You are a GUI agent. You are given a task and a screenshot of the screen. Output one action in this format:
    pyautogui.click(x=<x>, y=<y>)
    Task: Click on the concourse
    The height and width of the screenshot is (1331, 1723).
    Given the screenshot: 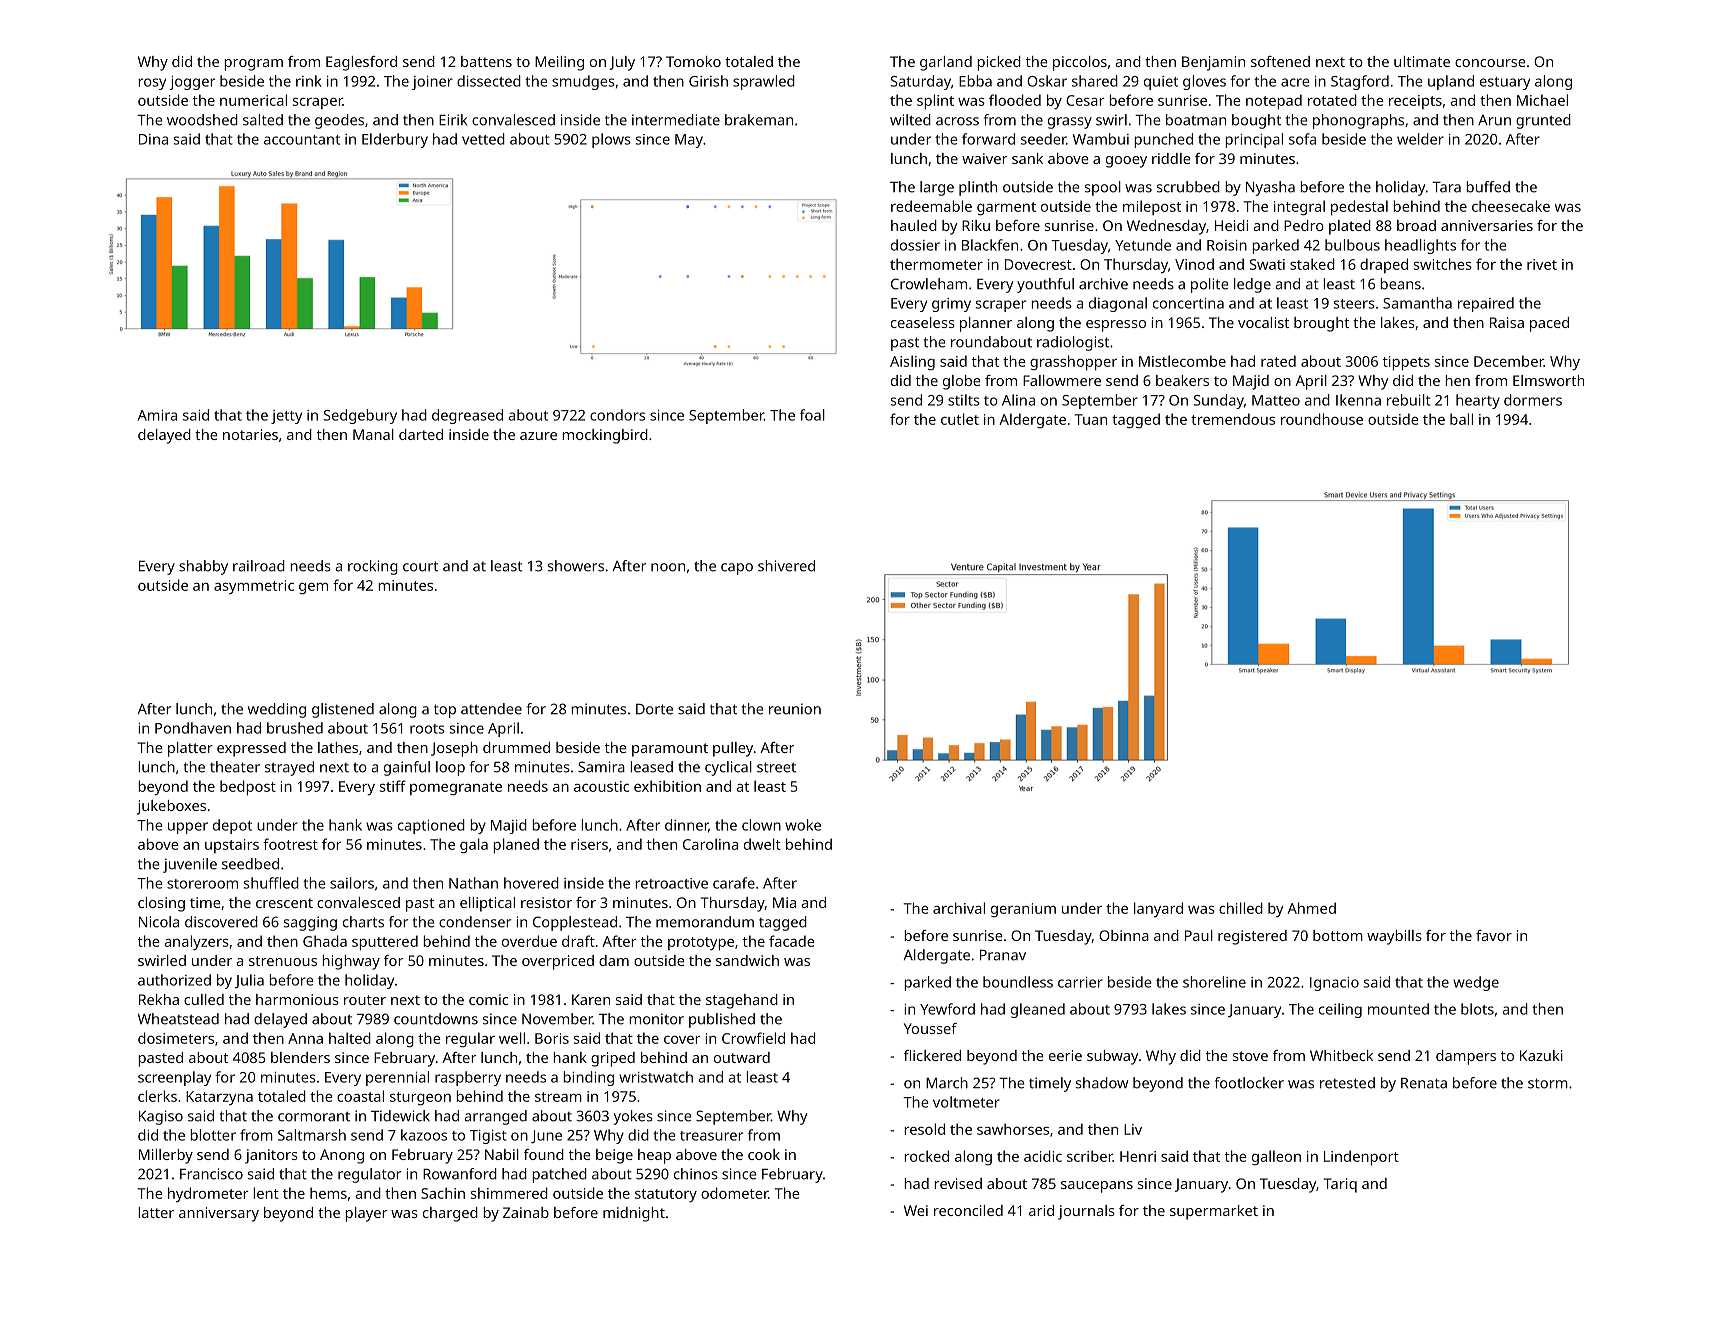 What is the action you would take?
    pyautogui.click(x=1490, y=63)
